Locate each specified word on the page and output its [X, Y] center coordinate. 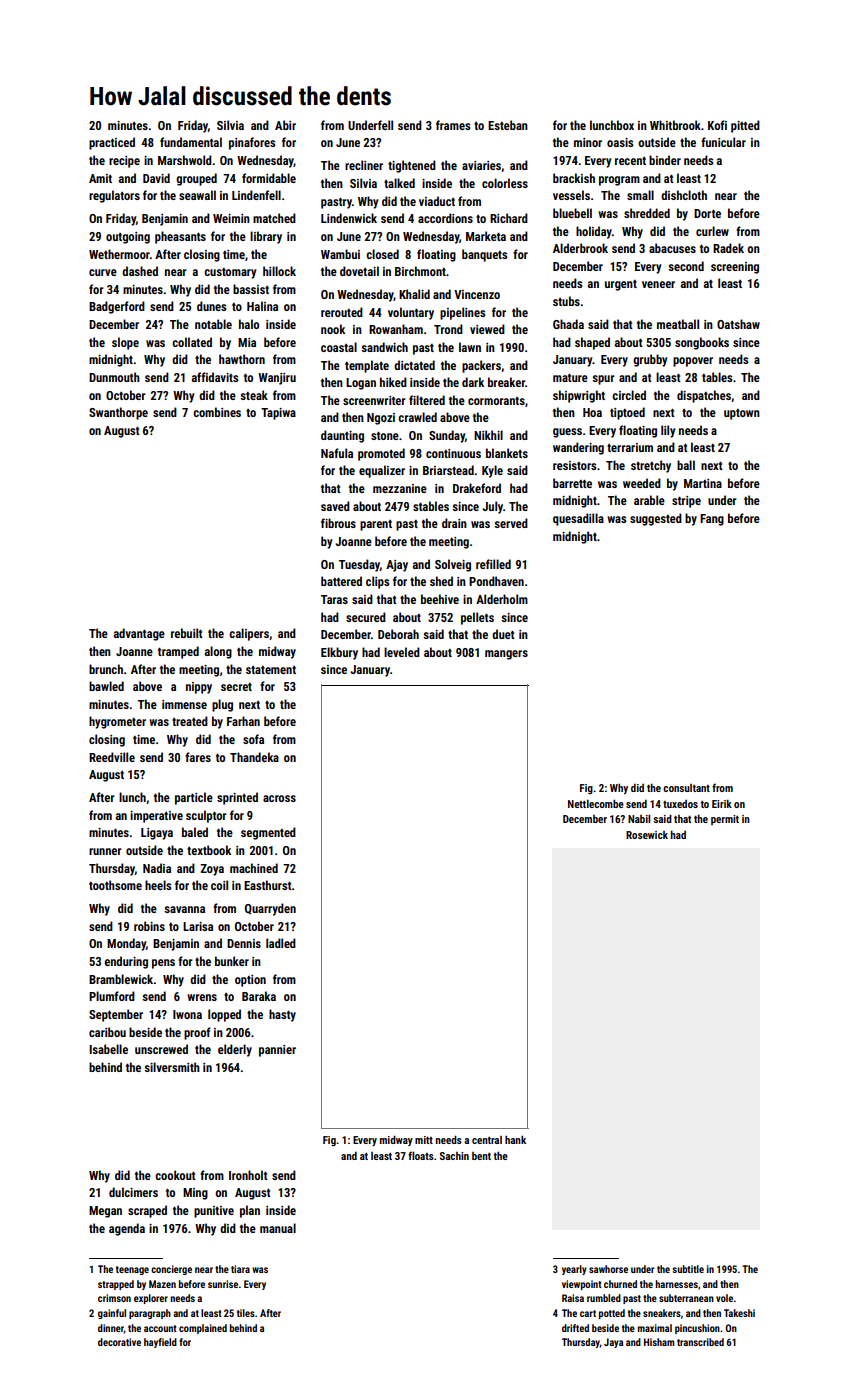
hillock [279, 271]
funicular [723, 142]
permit [725, 820]
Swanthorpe [118, 413]
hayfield [160, 1343]
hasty [282, 1015]
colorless [505, 183]
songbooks [702, 343]
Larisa [198, 926]
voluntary [411, 313]
